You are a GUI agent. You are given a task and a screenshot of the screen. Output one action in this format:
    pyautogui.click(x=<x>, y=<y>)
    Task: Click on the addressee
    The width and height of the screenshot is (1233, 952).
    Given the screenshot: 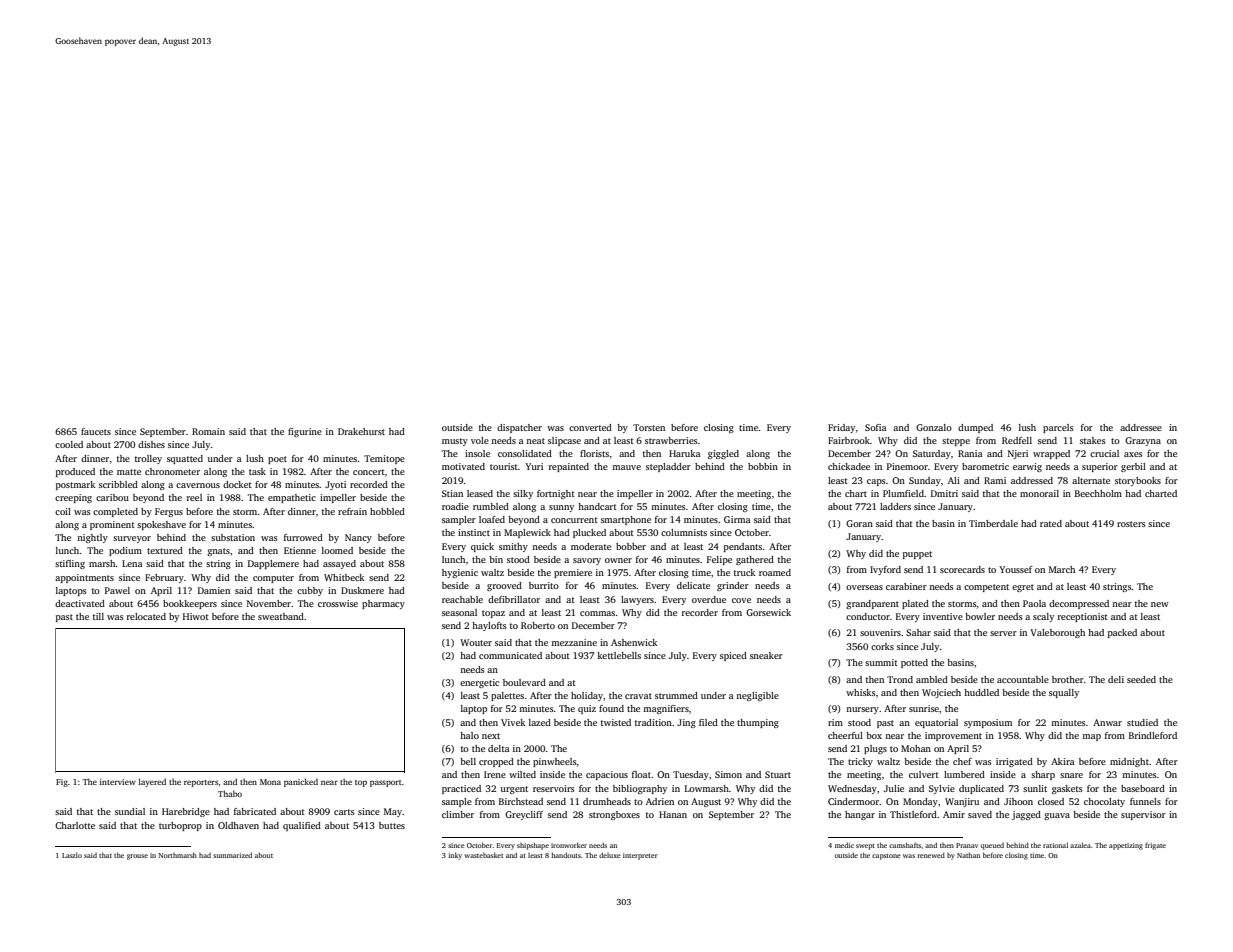 What is the action you would take?
    pyautogui.click(x=1141, y=427)
